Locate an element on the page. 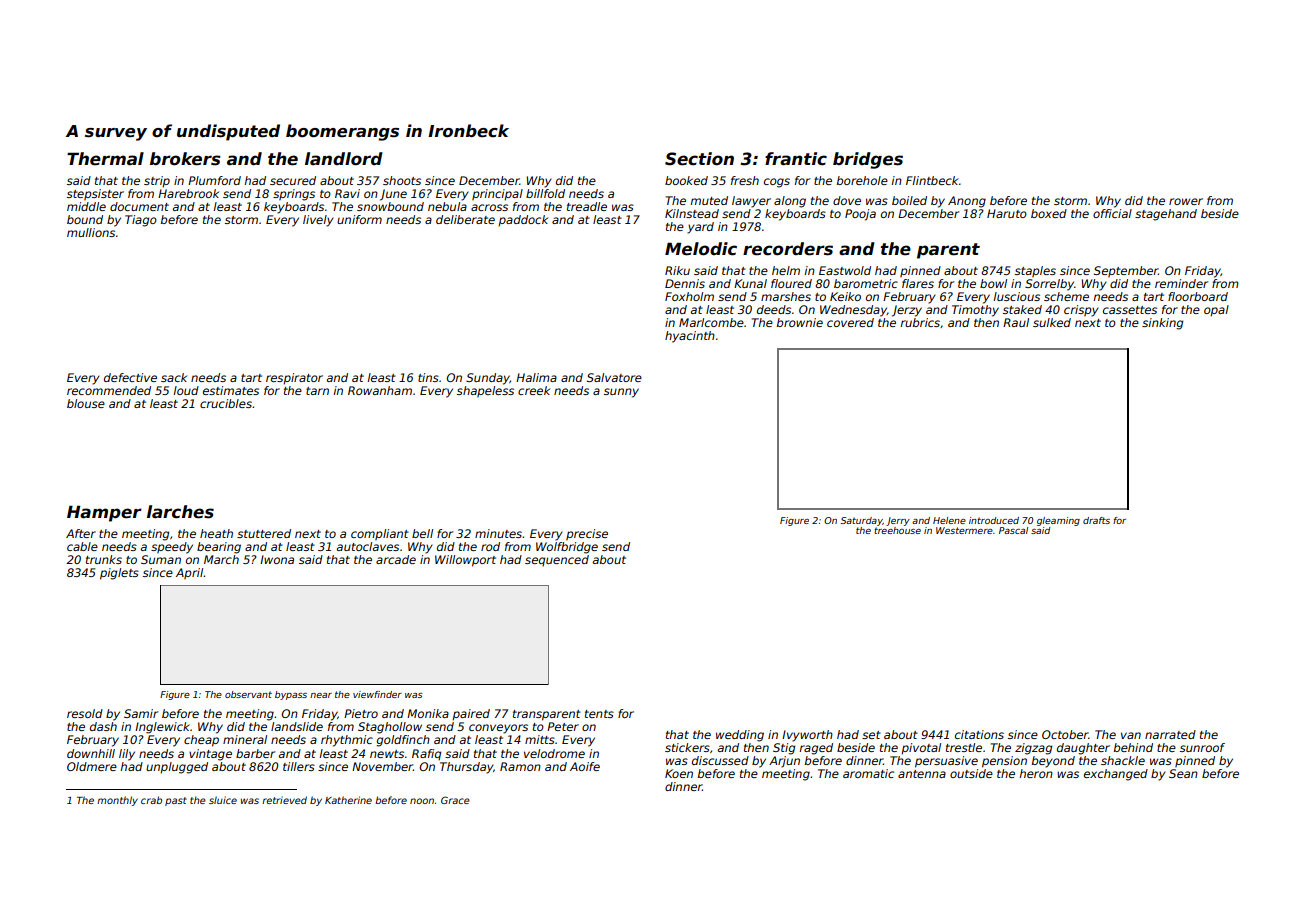 The width and height of the document is (1308, 924). Anong is located at coordinates (967, 202).
